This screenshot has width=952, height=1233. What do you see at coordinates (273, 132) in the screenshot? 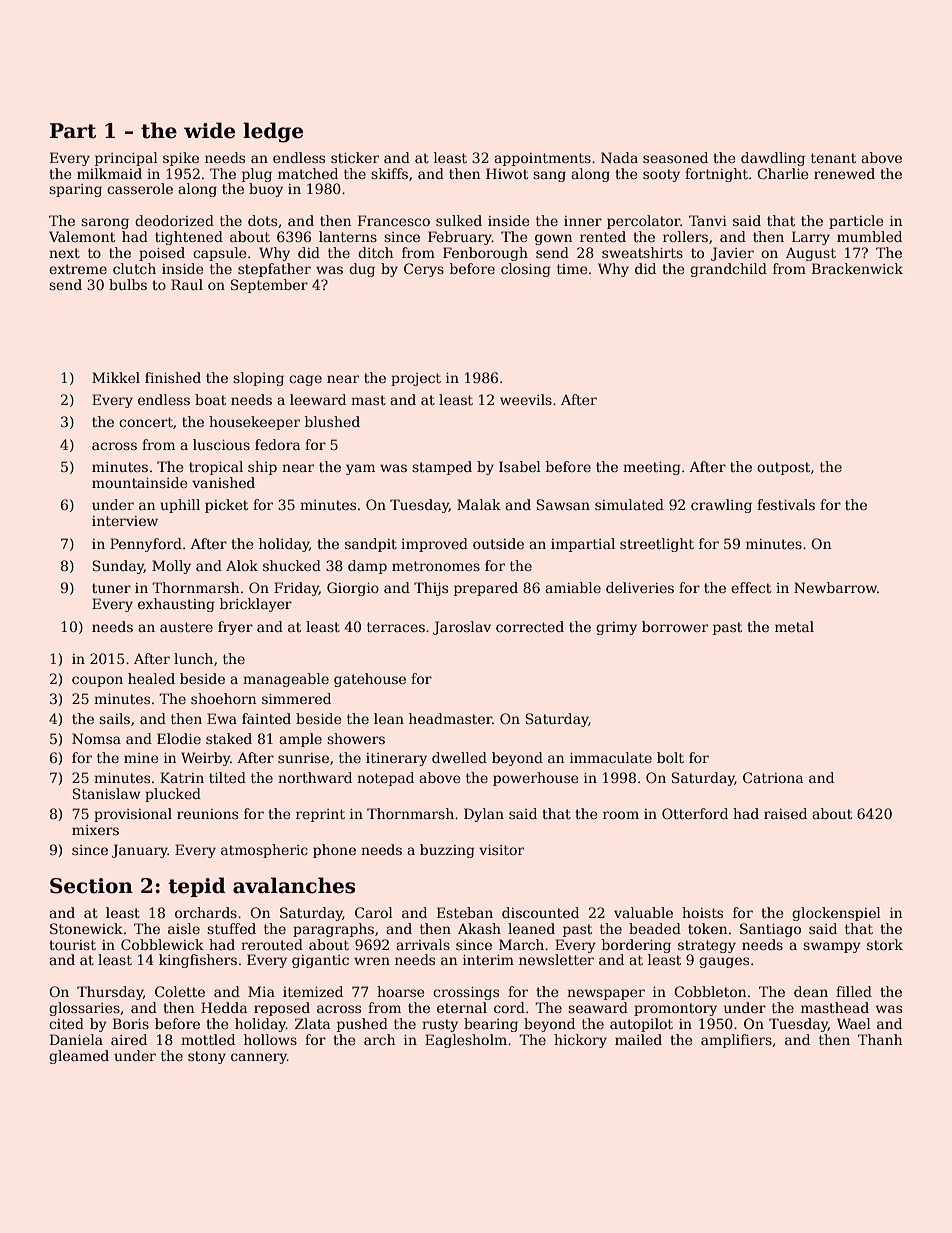
I see `ledge` at bounding box center [273, 132].
